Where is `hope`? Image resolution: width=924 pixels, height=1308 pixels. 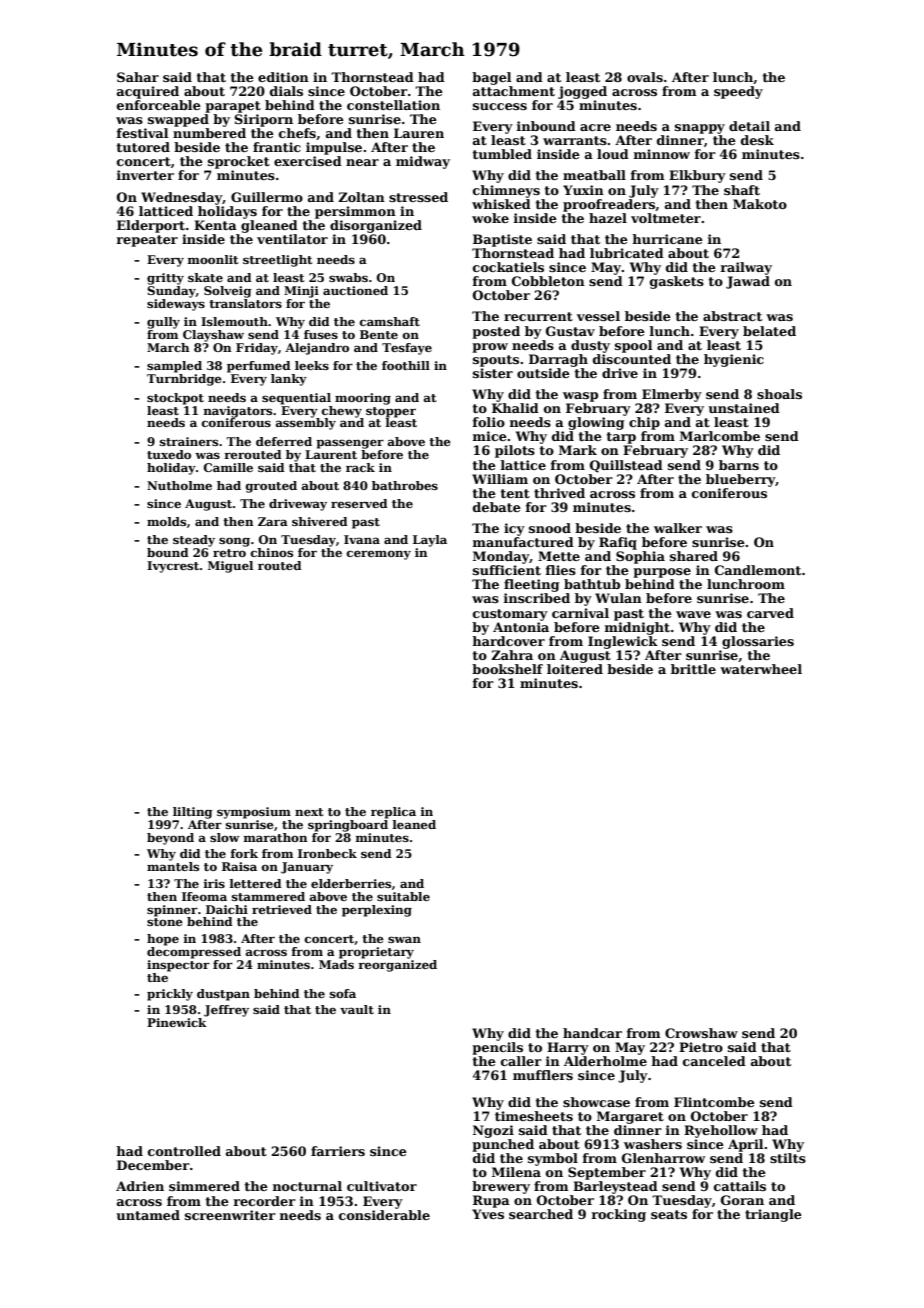 hope is located at coordinates (163, 940).
